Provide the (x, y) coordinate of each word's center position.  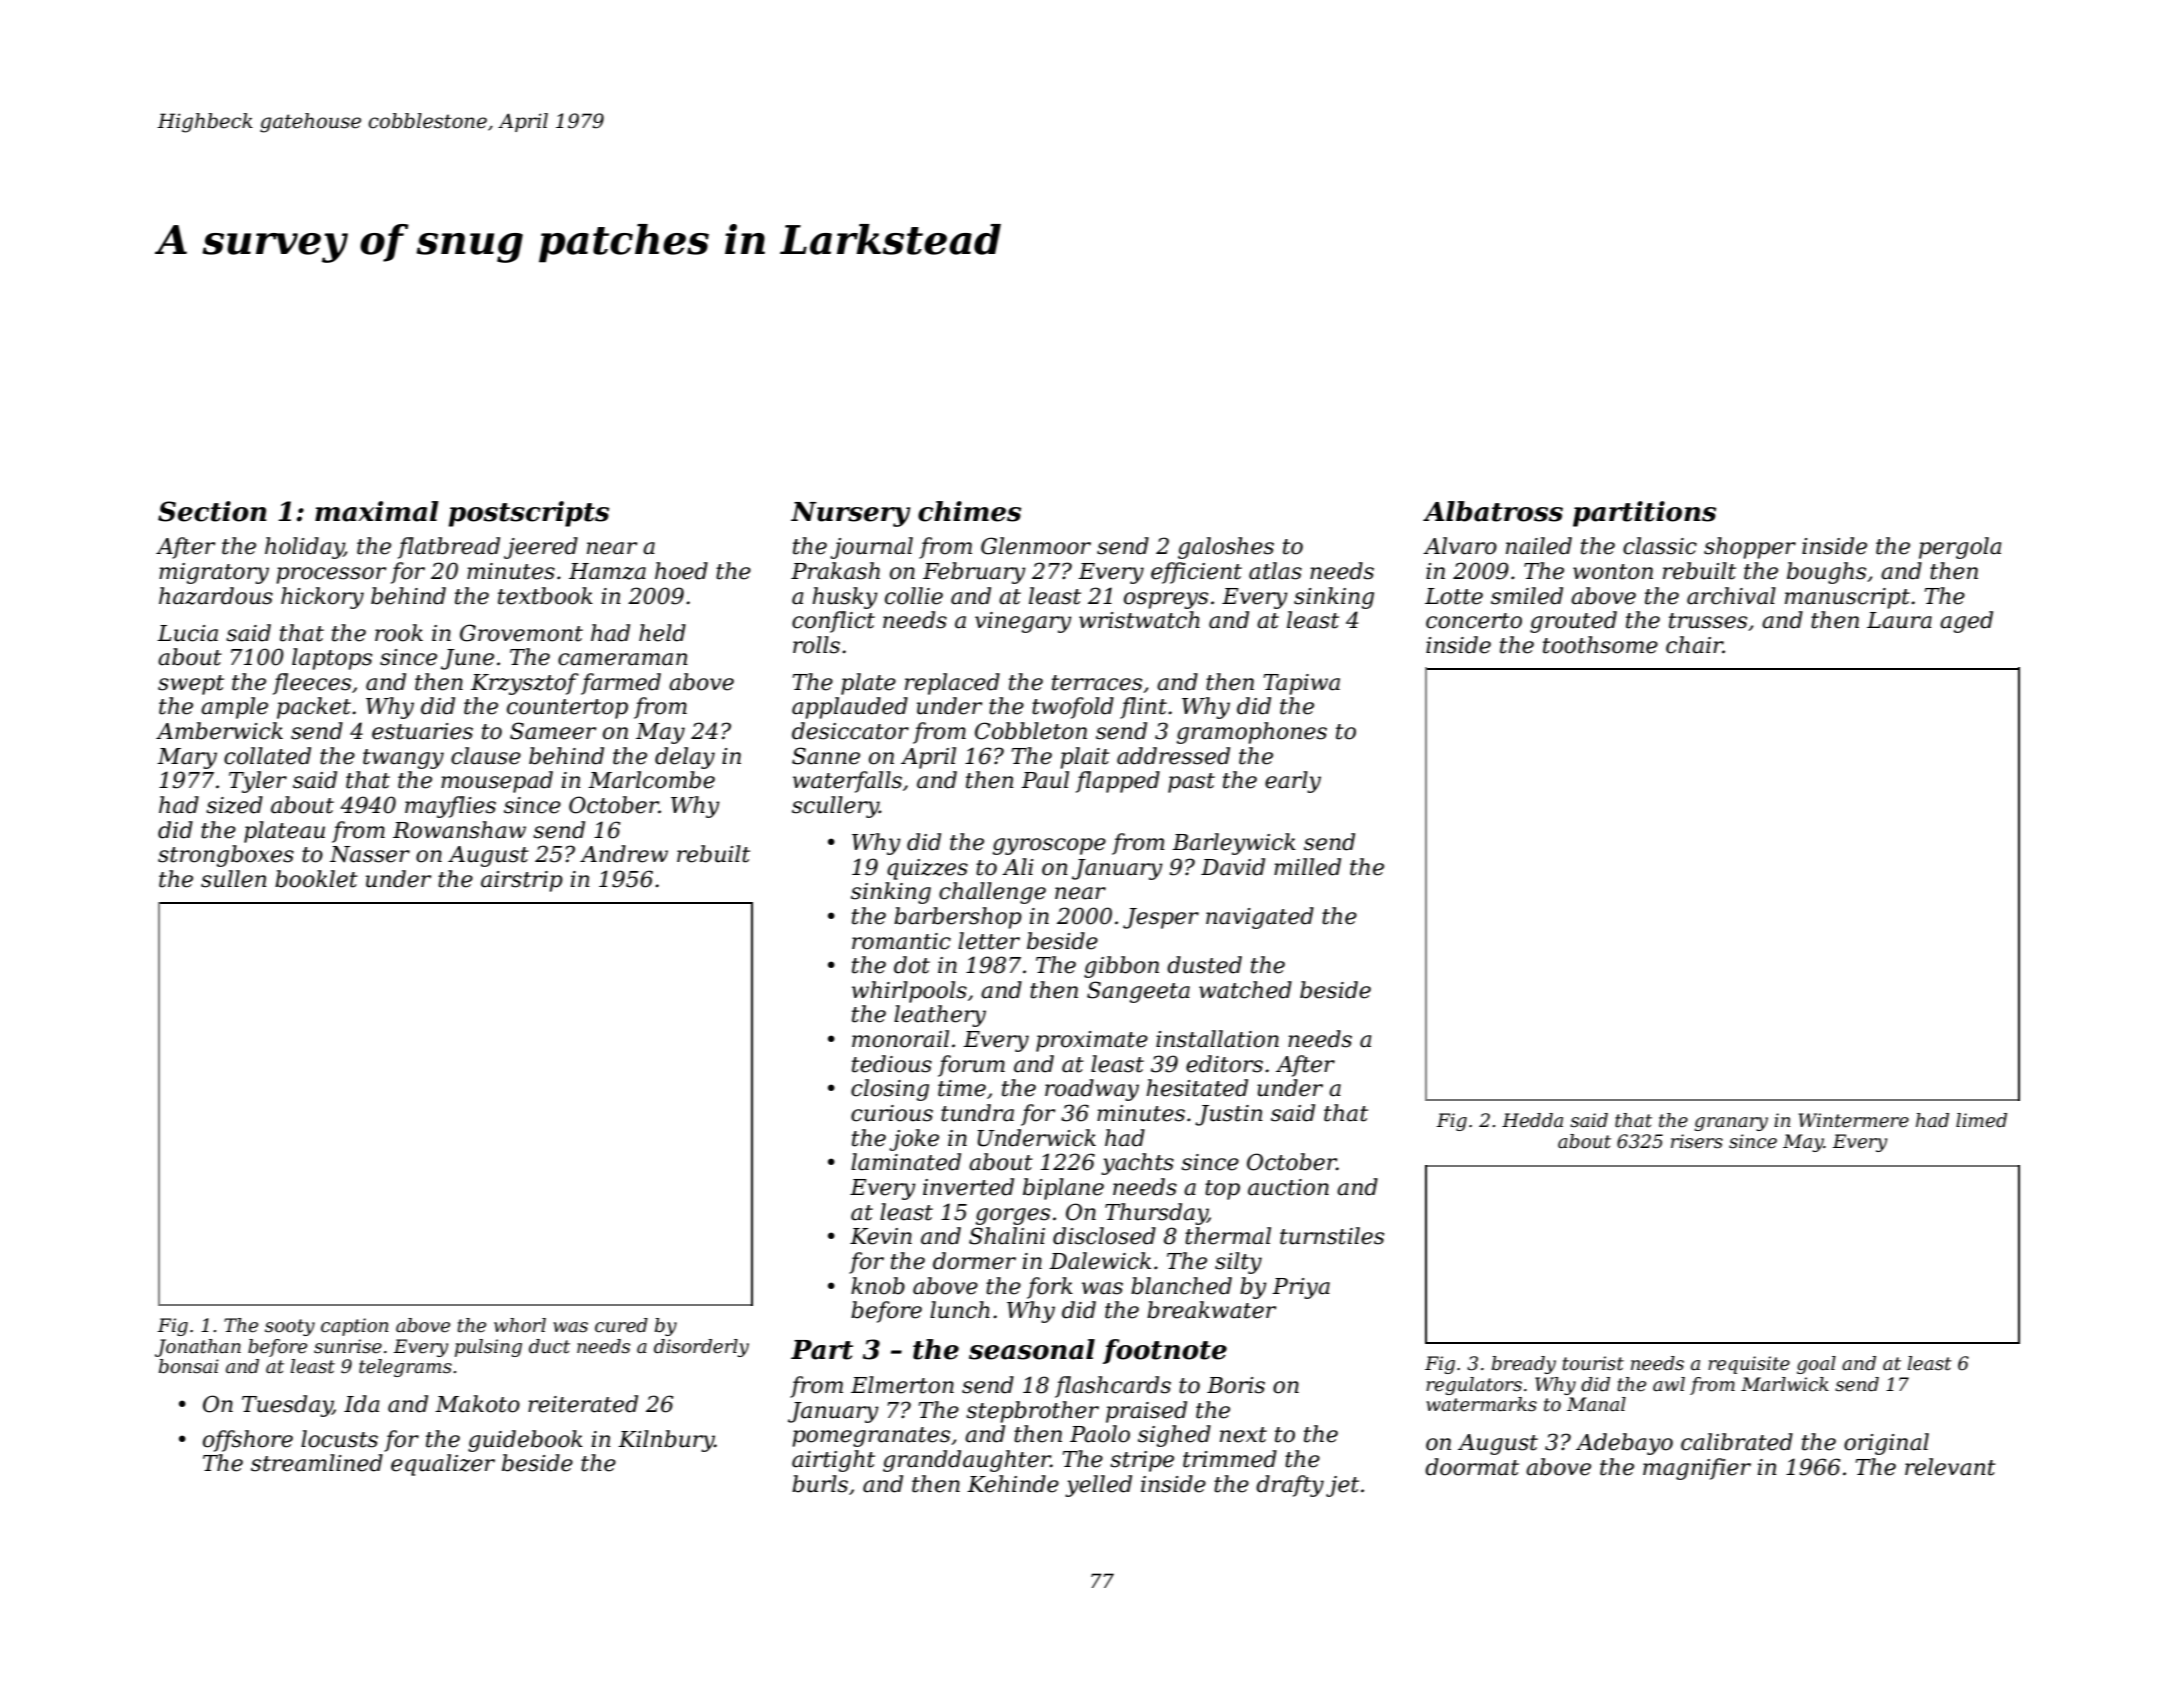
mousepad (497, 782)
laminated (906, 1162)
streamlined (317, 1463)
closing (890, 1090)
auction (1288, 1187)
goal (1816, 1365)
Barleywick (1234, 844)
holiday (304, 548)
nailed (1539, 546)
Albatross (1493, 511)
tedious (892, 1064)
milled (1307, 867)
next (1243, 1435)
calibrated (1737, 1442)
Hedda (1532, 1120)
